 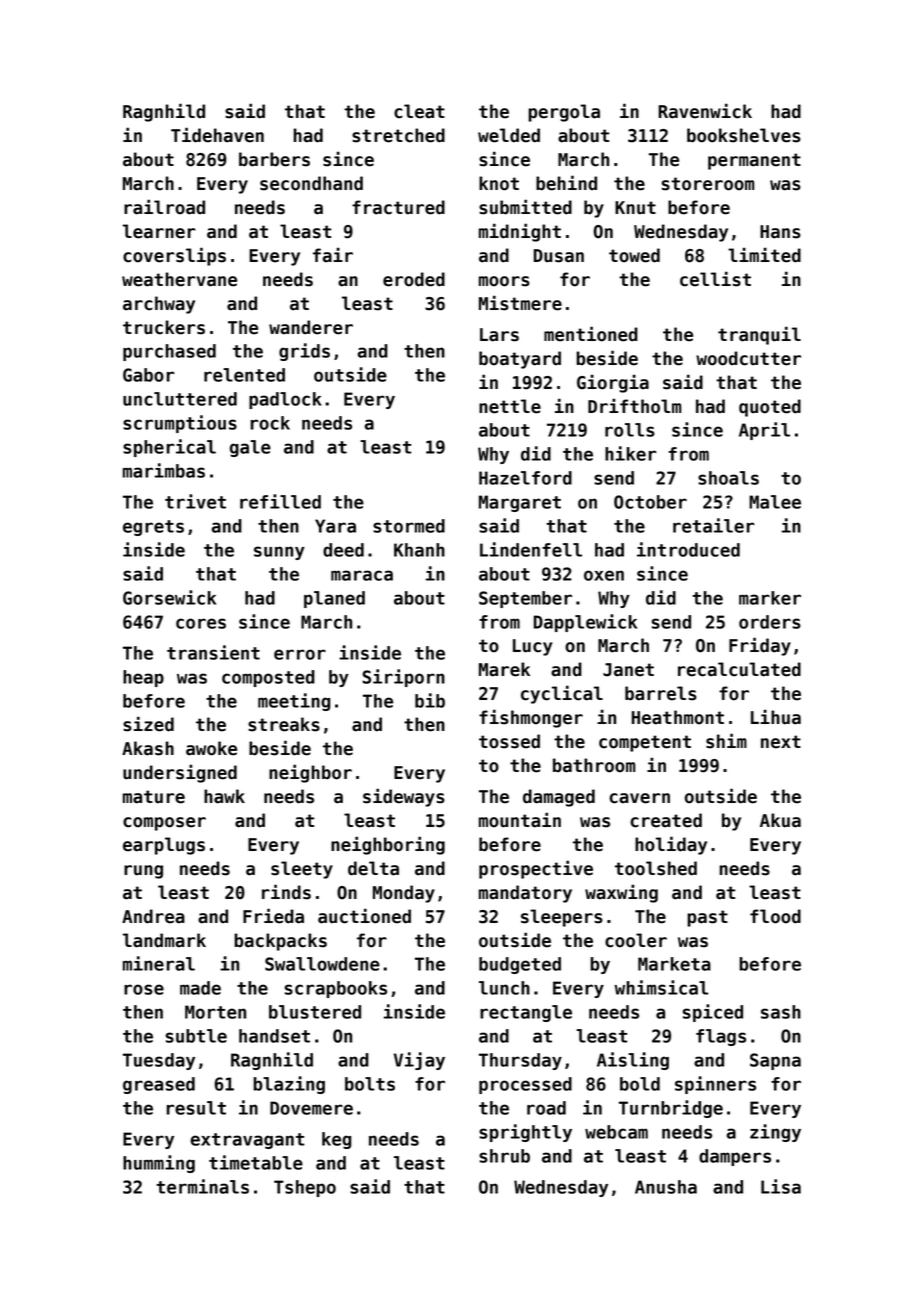 What do you see at coordinates (213, 652) in the document?
I see `transient` at bounding box center [213, 652].
